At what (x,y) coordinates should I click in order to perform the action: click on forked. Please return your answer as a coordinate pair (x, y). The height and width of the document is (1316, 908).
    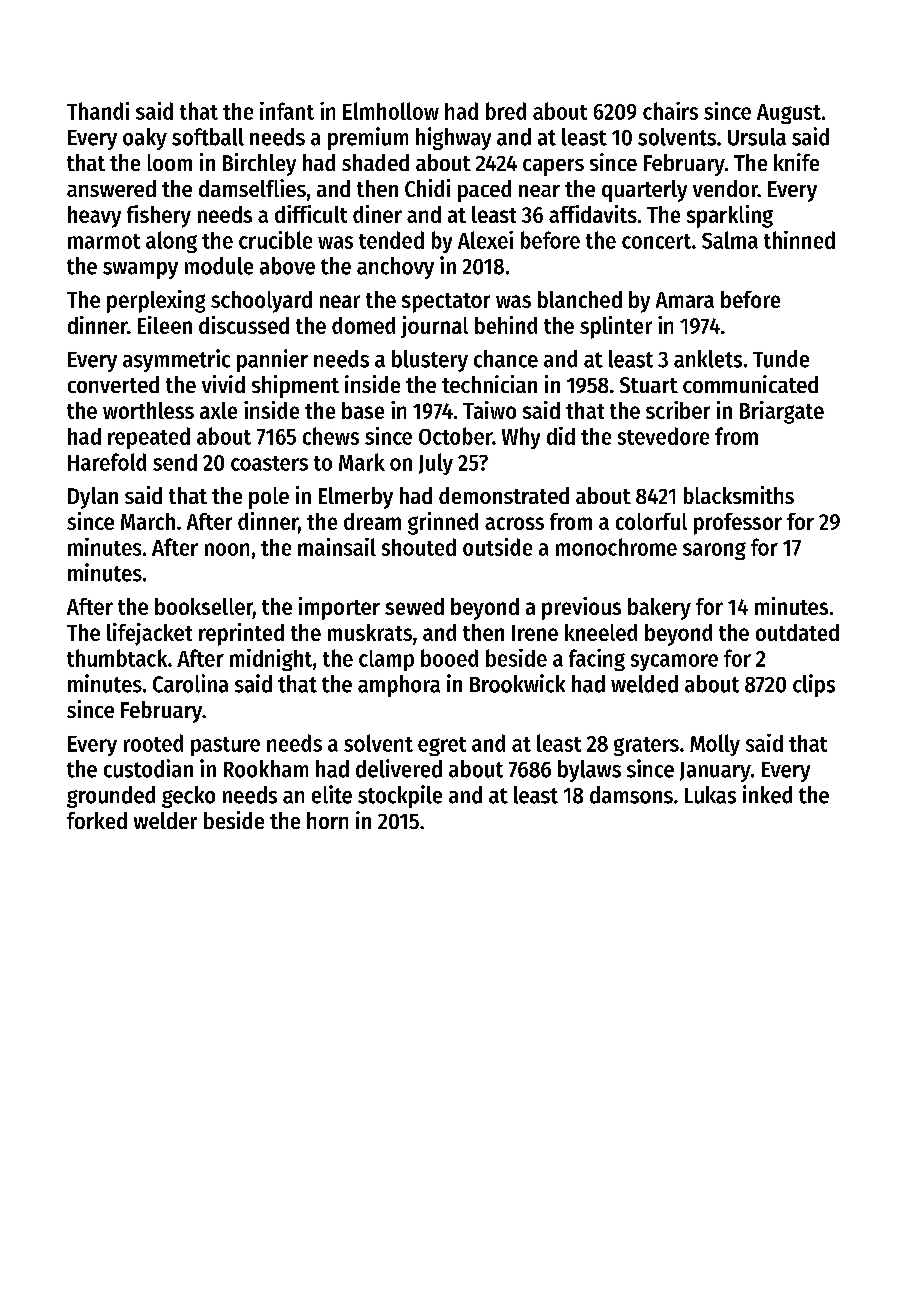
    Looking at the image, I should click on (97, 820).
